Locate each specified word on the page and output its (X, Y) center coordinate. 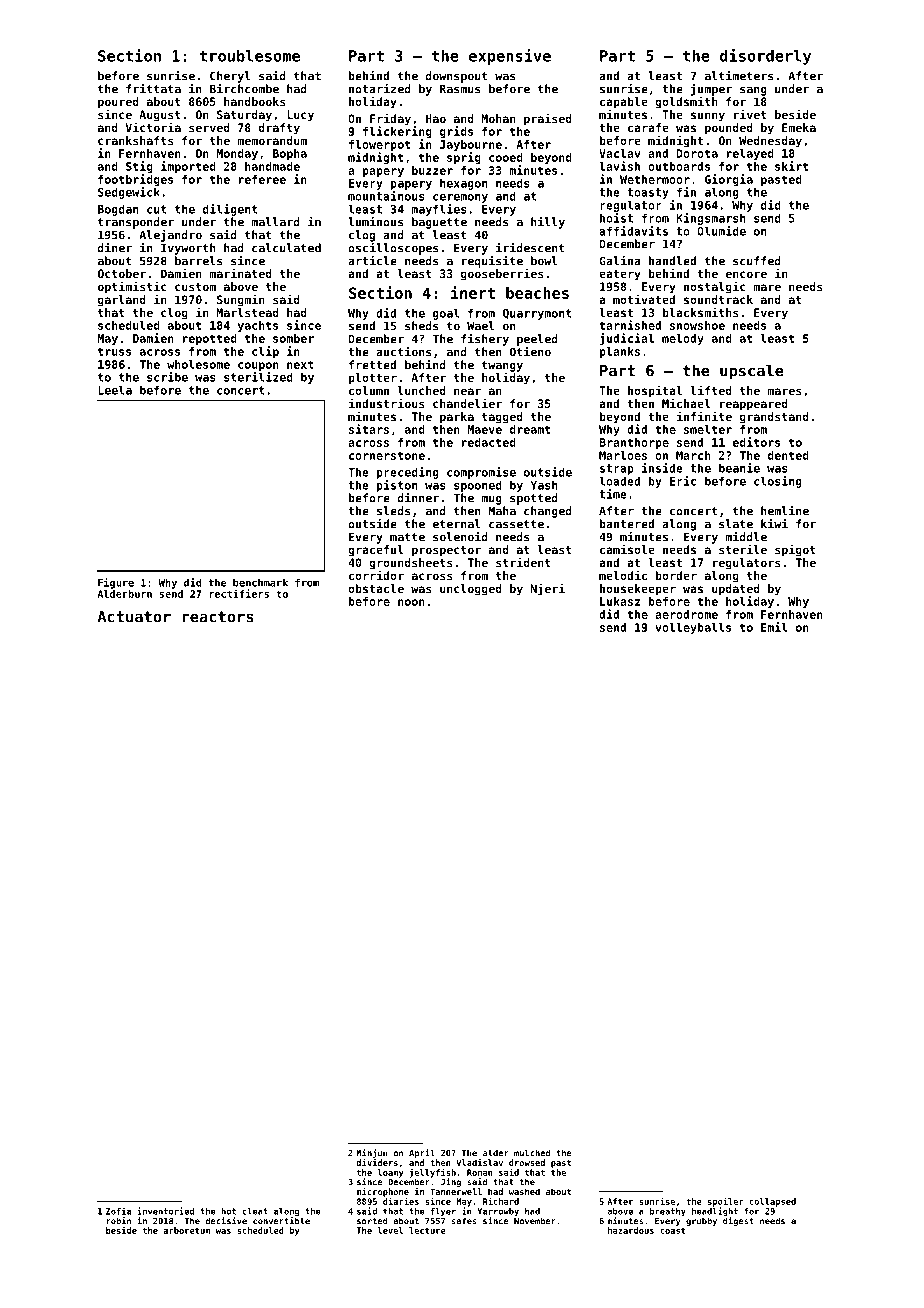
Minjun (372, 1153)
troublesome (250, 56)
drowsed (527, 1162)
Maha (502, 511)
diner (115, 248)
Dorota (697, 153)
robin (118, 1221)
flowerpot (380, 145)
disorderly (765, 57)
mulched (532, 1153)
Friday (390, 119)
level (390, 1230)
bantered (627, 524)
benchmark (260, 582)
